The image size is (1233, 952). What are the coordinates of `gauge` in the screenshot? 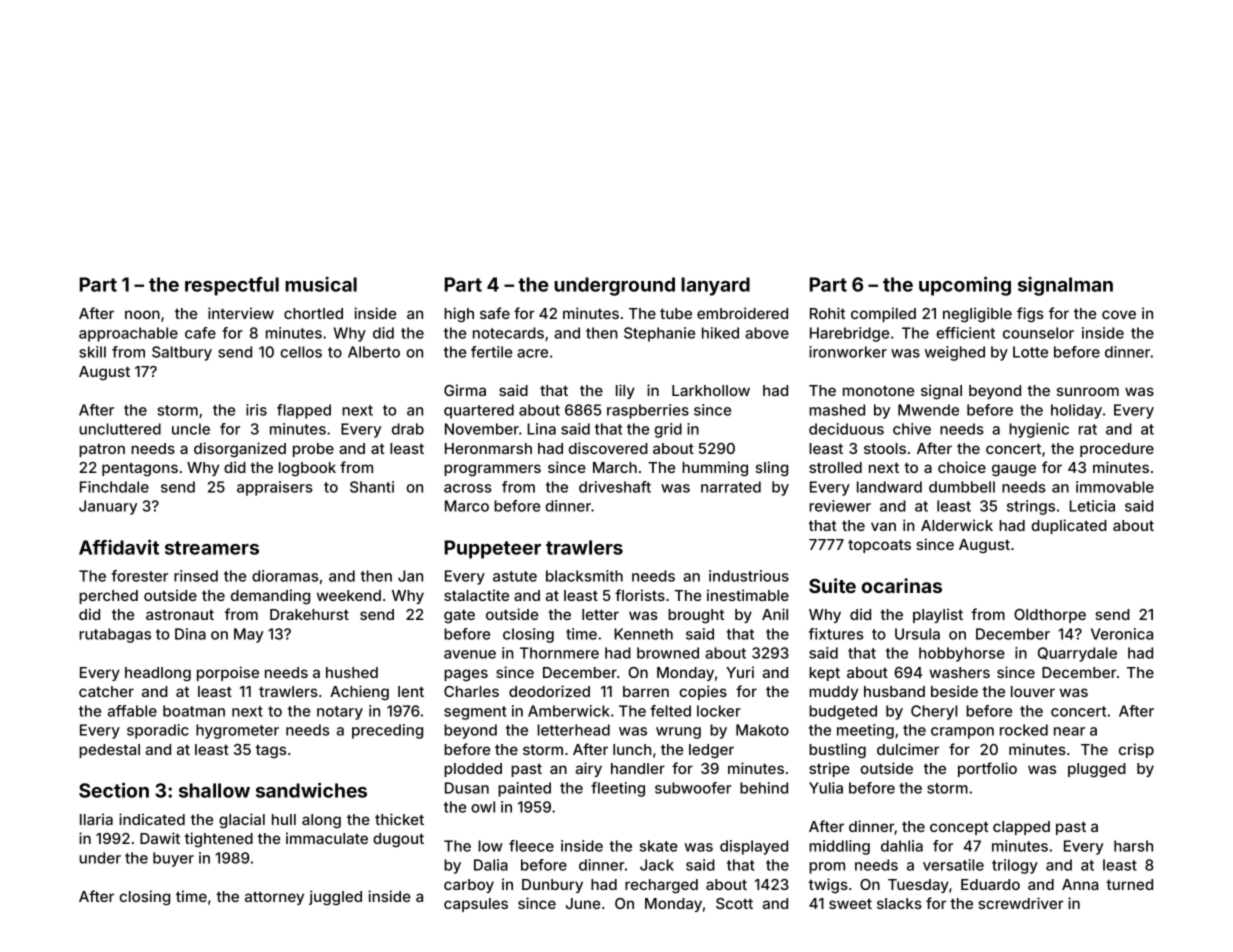 It's located at (1014, 470).
